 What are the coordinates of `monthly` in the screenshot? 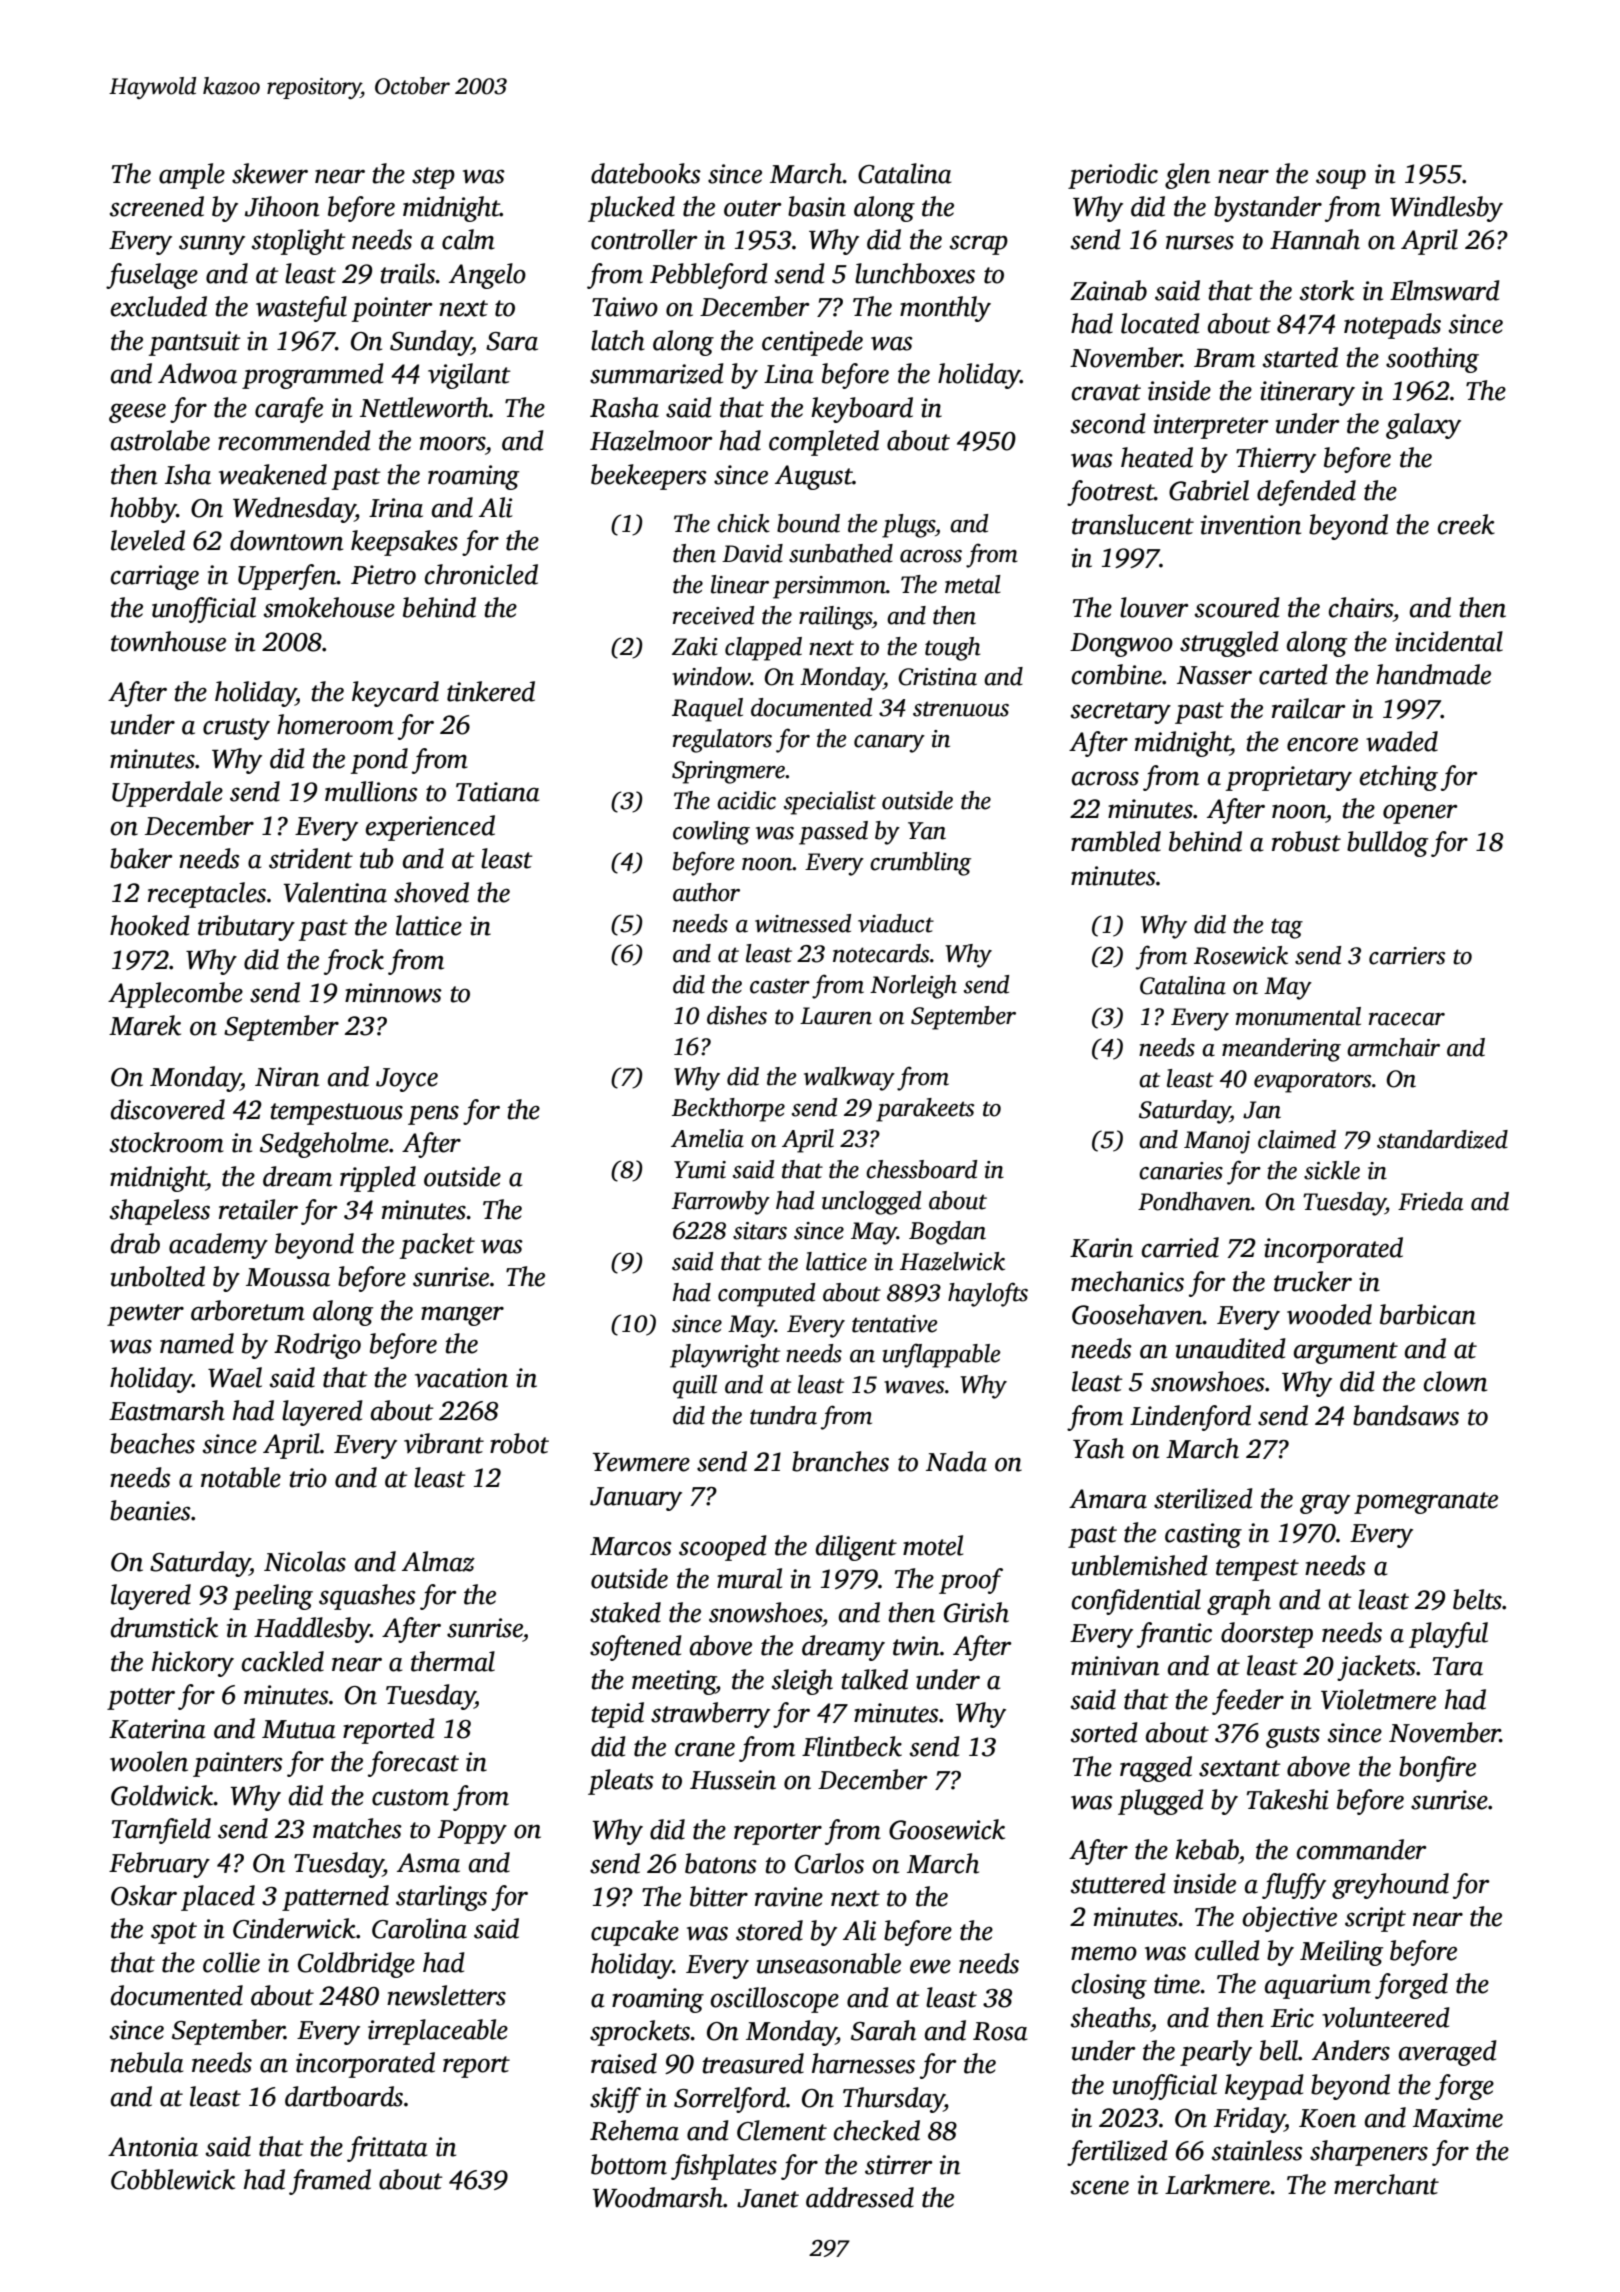 It's located at (945, 309).
